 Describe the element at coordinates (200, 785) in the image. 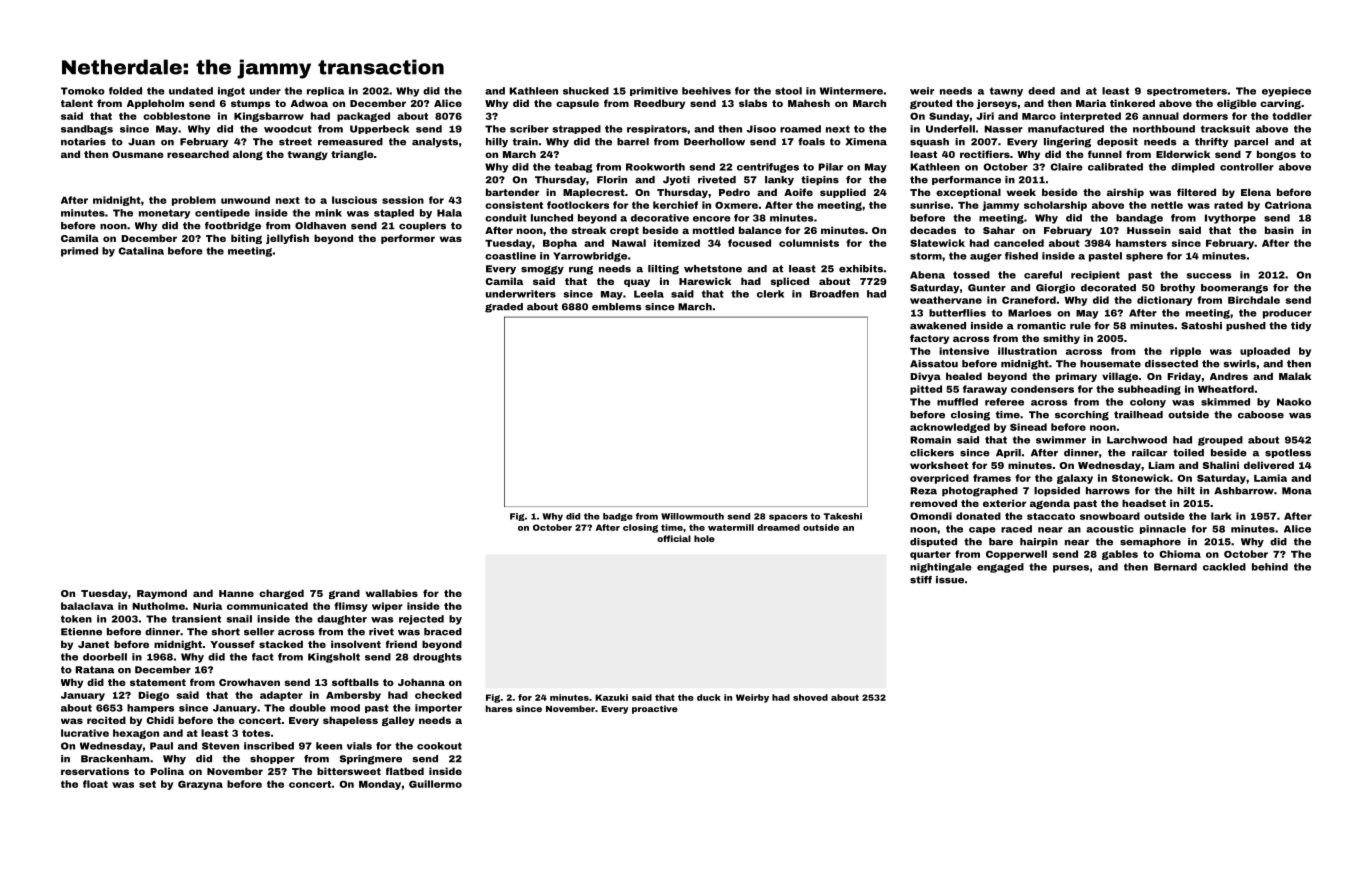

I see `Grazyna` at that location.
